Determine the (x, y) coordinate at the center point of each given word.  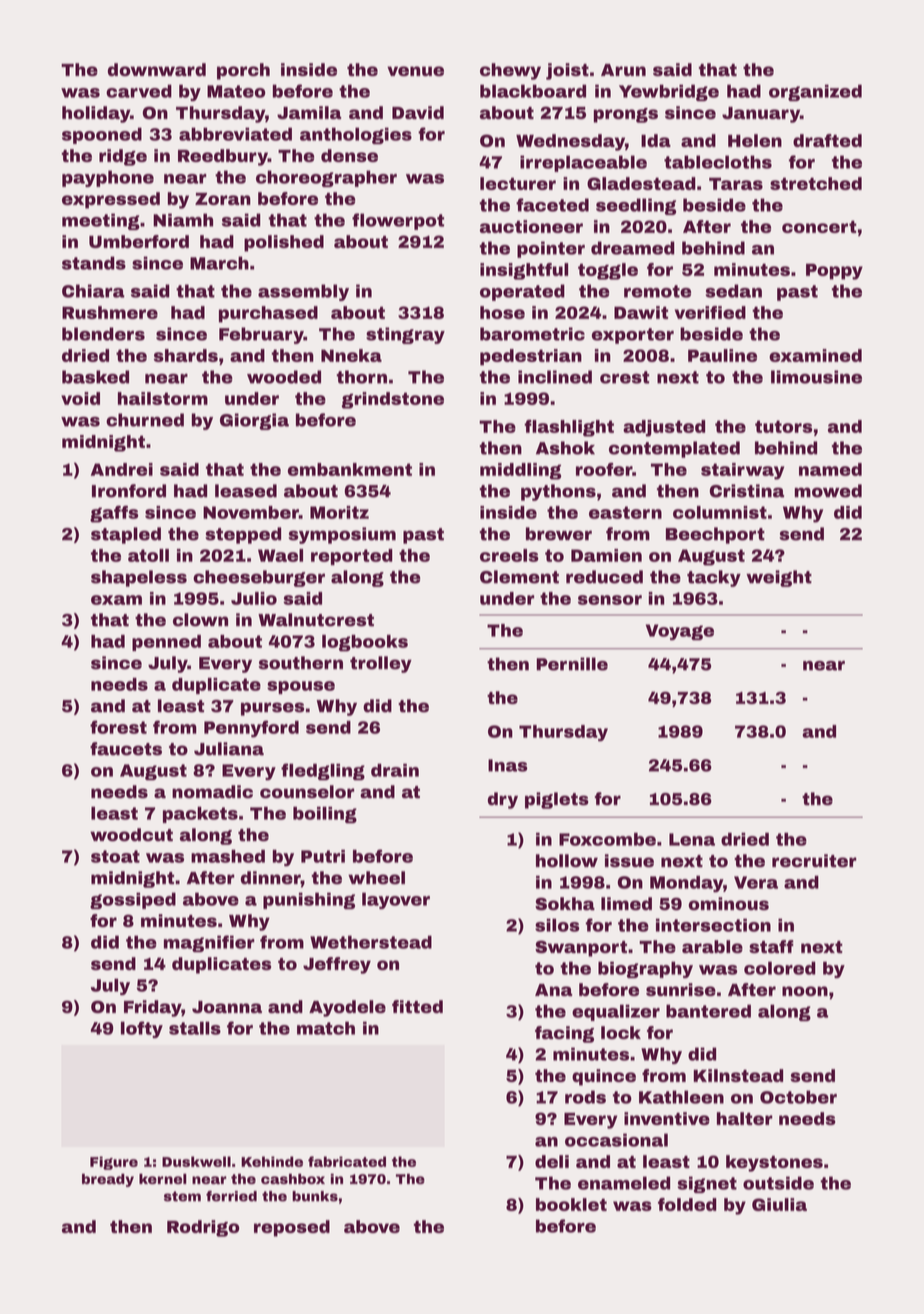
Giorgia (254, 421)
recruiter (814, 861)
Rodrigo (203, 1228)
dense (349, 155)
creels (509, 555)
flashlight (569, 428)
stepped (243, 535)
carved (139, 91)
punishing (309, 900)
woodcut (131, 835)
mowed (828, 491)
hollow (567, 861)
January (761, 115)
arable (712, 946)
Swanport (581, 948)
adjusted (664, 428)
